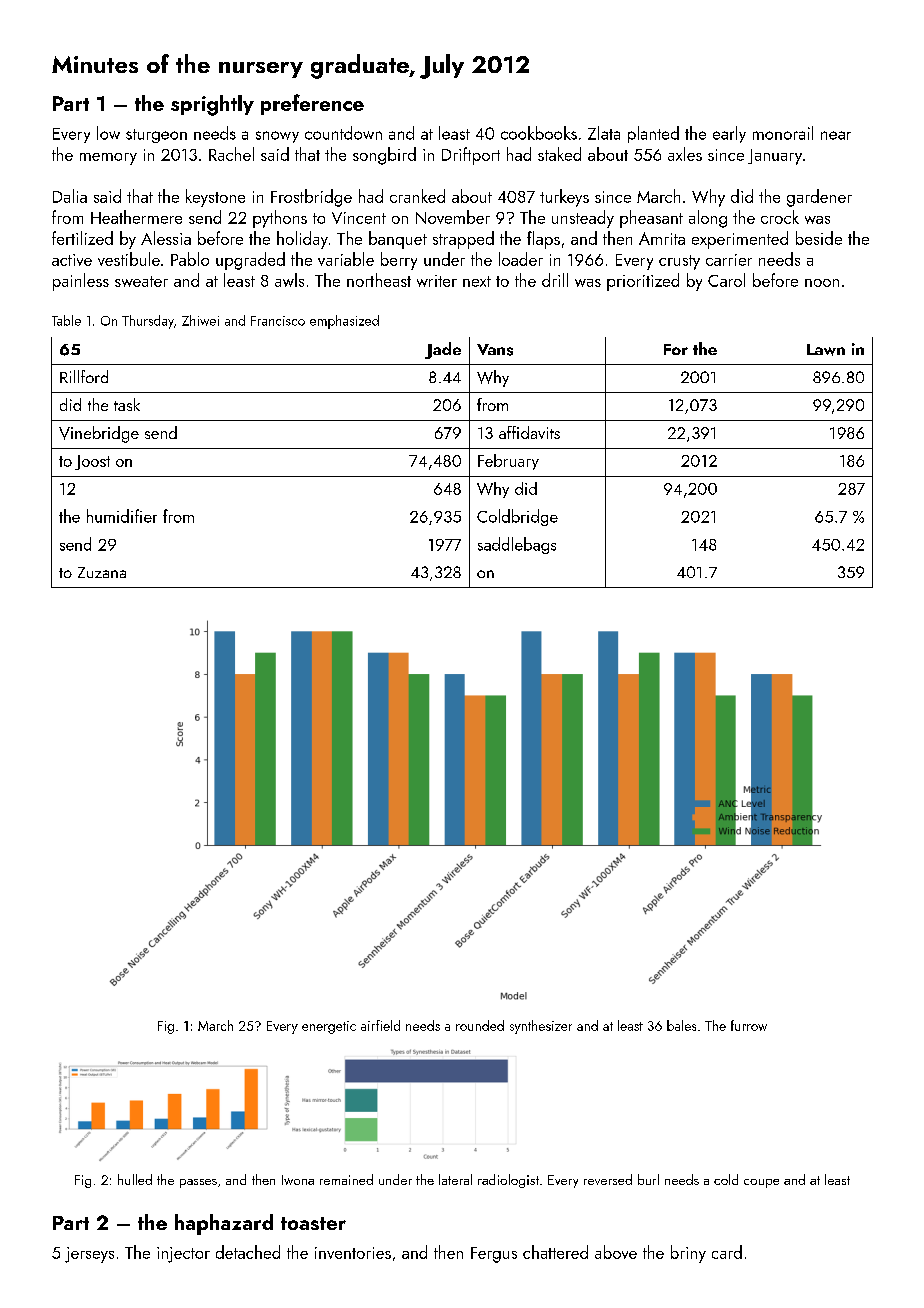  I want to click on Dalia, so click(70, 196).
